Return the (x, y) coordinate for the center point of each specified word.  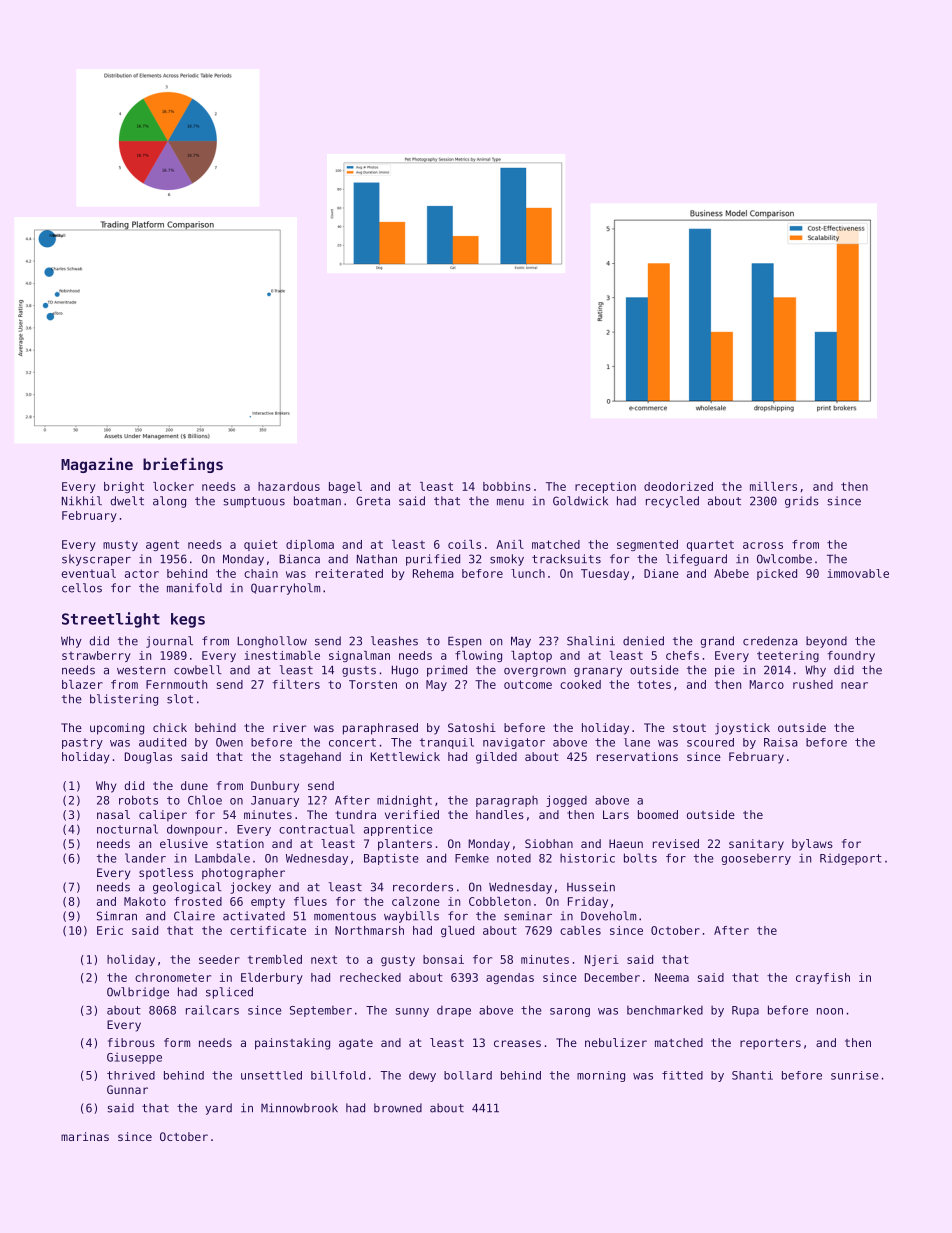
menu (510, 502)
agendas (510, 978)
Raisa (781, 742)
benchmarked (665, 1010)
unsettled (271, 1075)
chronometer (173, 977)
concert (352, 742)
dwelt (127, 501)
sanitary (756, 845)
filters (296, 684)
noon (830, 1011)
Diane (661, 573)
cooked (580, 684)
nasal (113, 814)
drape (454, 1011)
